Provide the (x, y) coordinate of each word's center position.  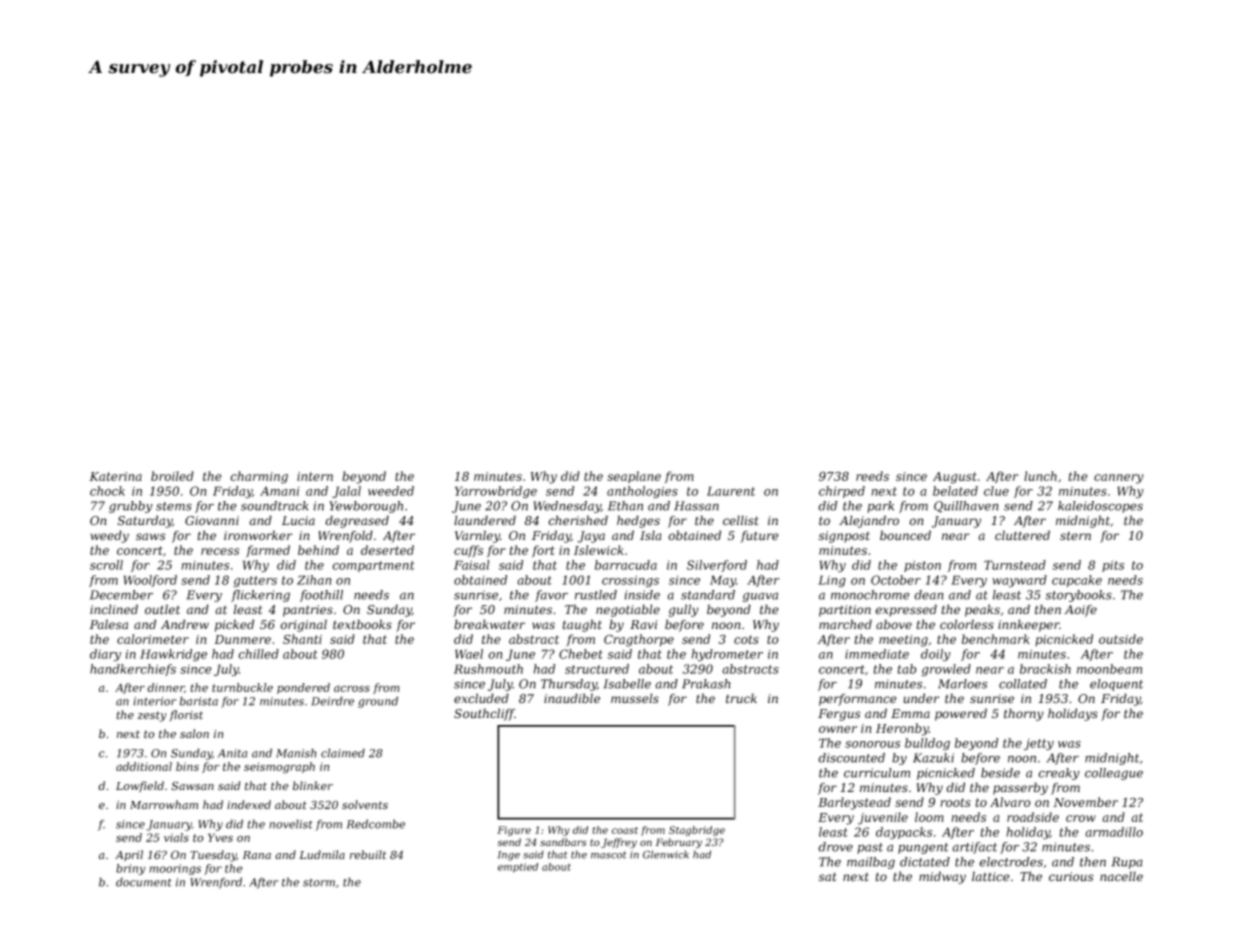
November (1085, 802)
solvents (365, 805)
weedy (109, 536)
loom (929, 817)
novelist (291, 824)
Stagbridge (697, 831)
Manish (296, 753)
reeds (872, 476)
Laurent (731, 491)
